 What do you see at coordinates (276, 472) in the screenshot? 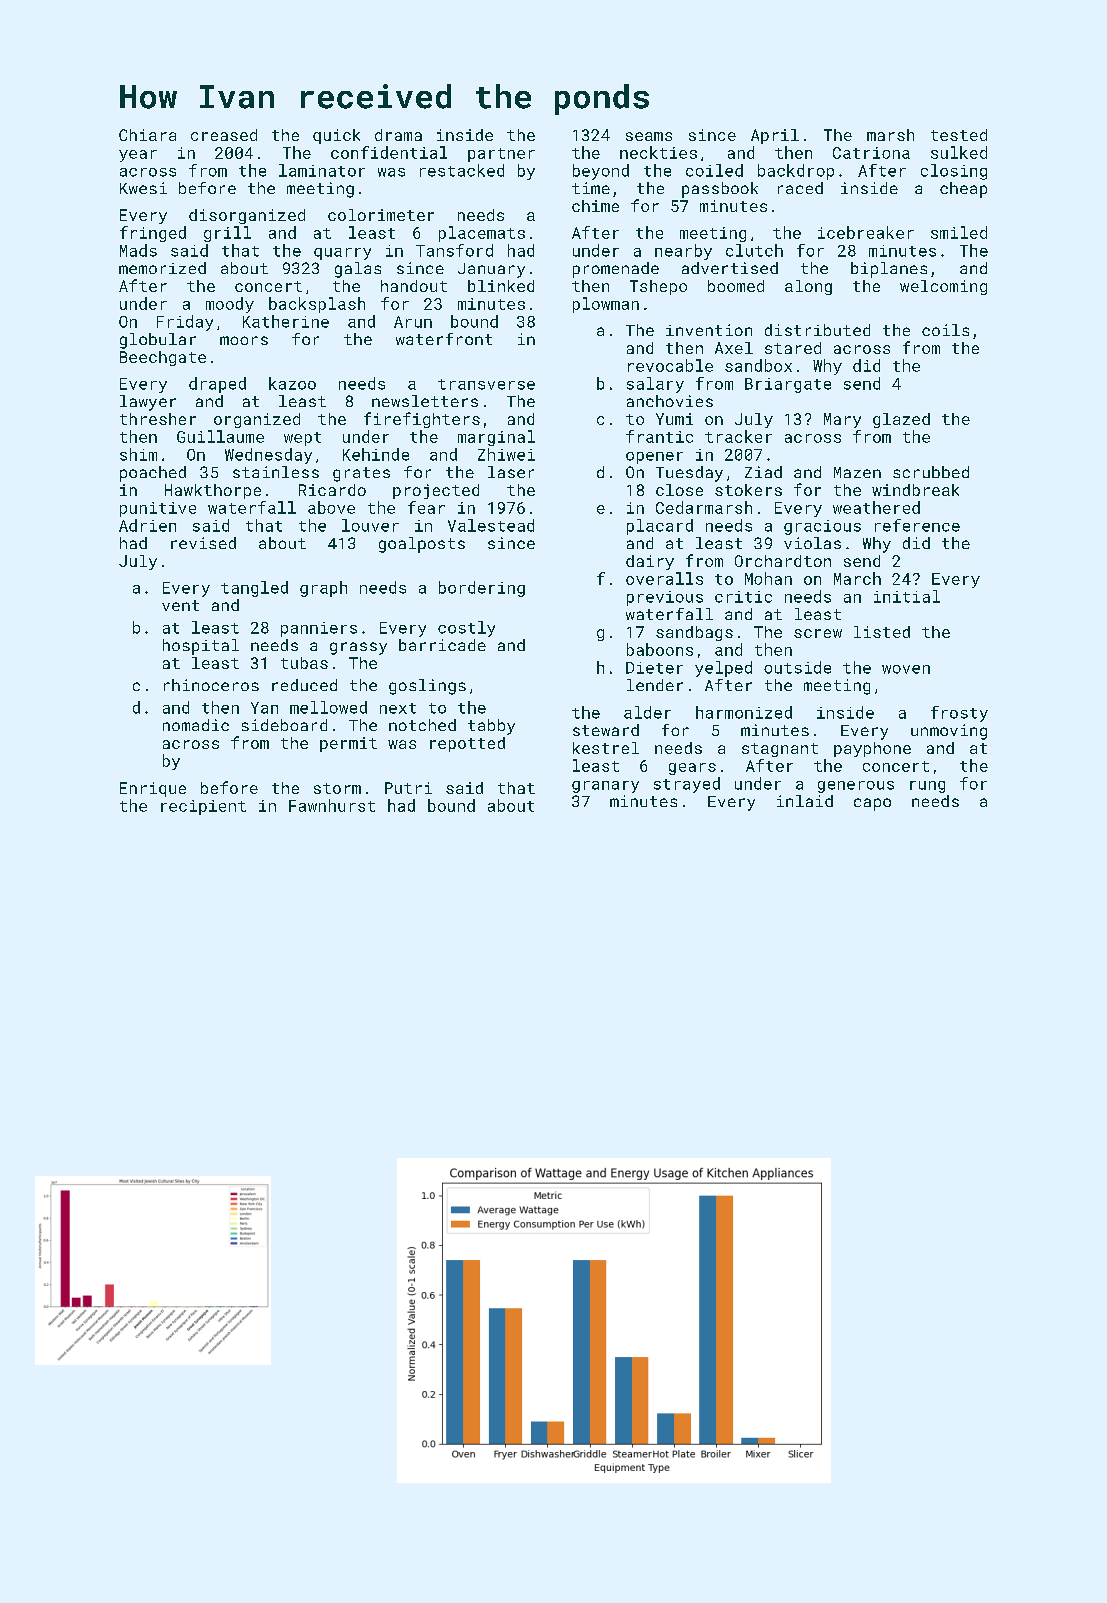
I see `stainless` at bounding box center [276, 472].
